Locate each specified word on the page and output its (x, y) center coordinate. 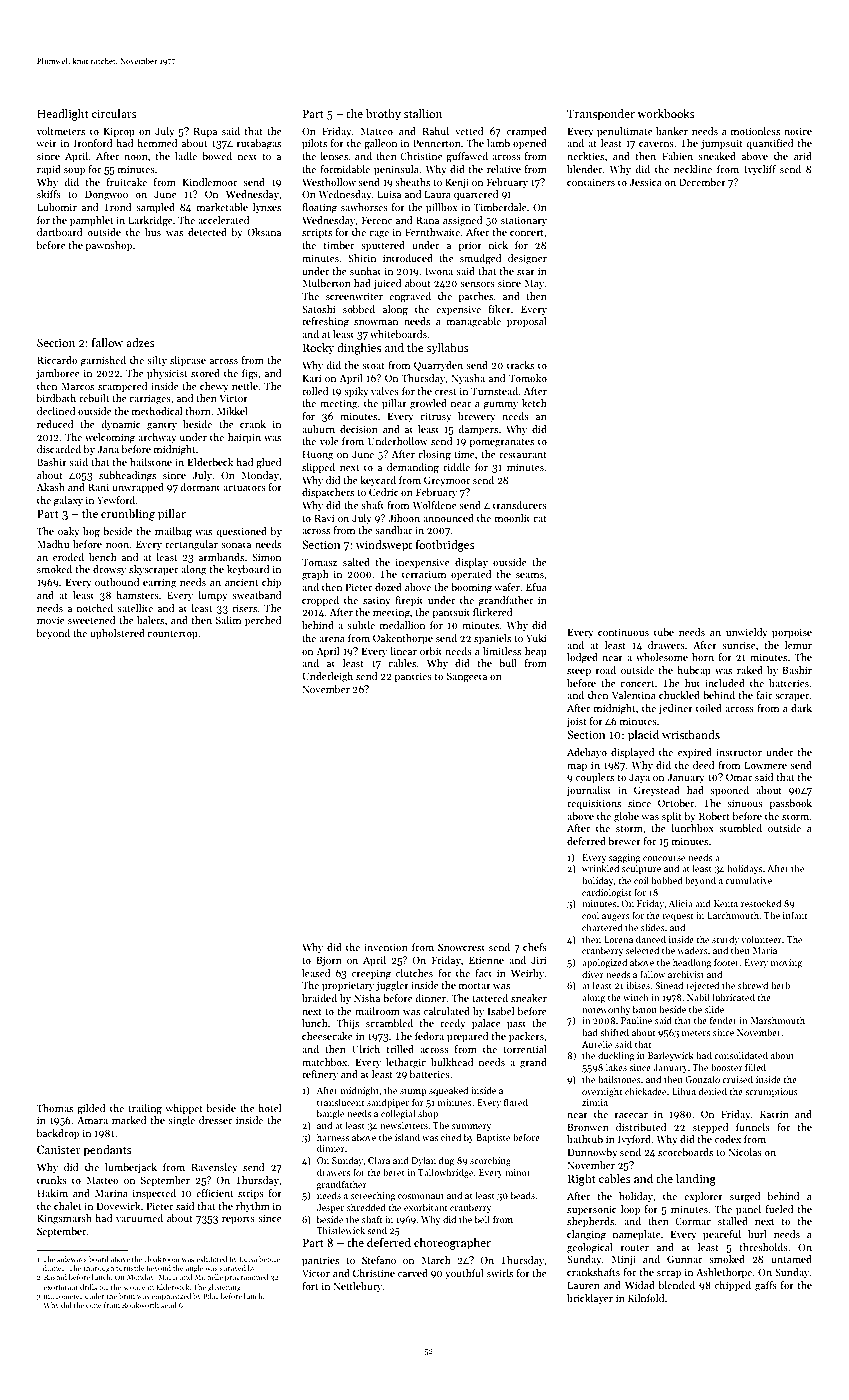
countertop (172, 635)
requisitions (594, 804)
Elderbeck (210, 462)
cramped (527, 132)
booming (471, 588)
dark (801, 708)
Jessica (645, 182)
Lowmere (766, 765)
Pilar (211, 1296)
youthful (464, 1274)
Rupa (205, 132)
